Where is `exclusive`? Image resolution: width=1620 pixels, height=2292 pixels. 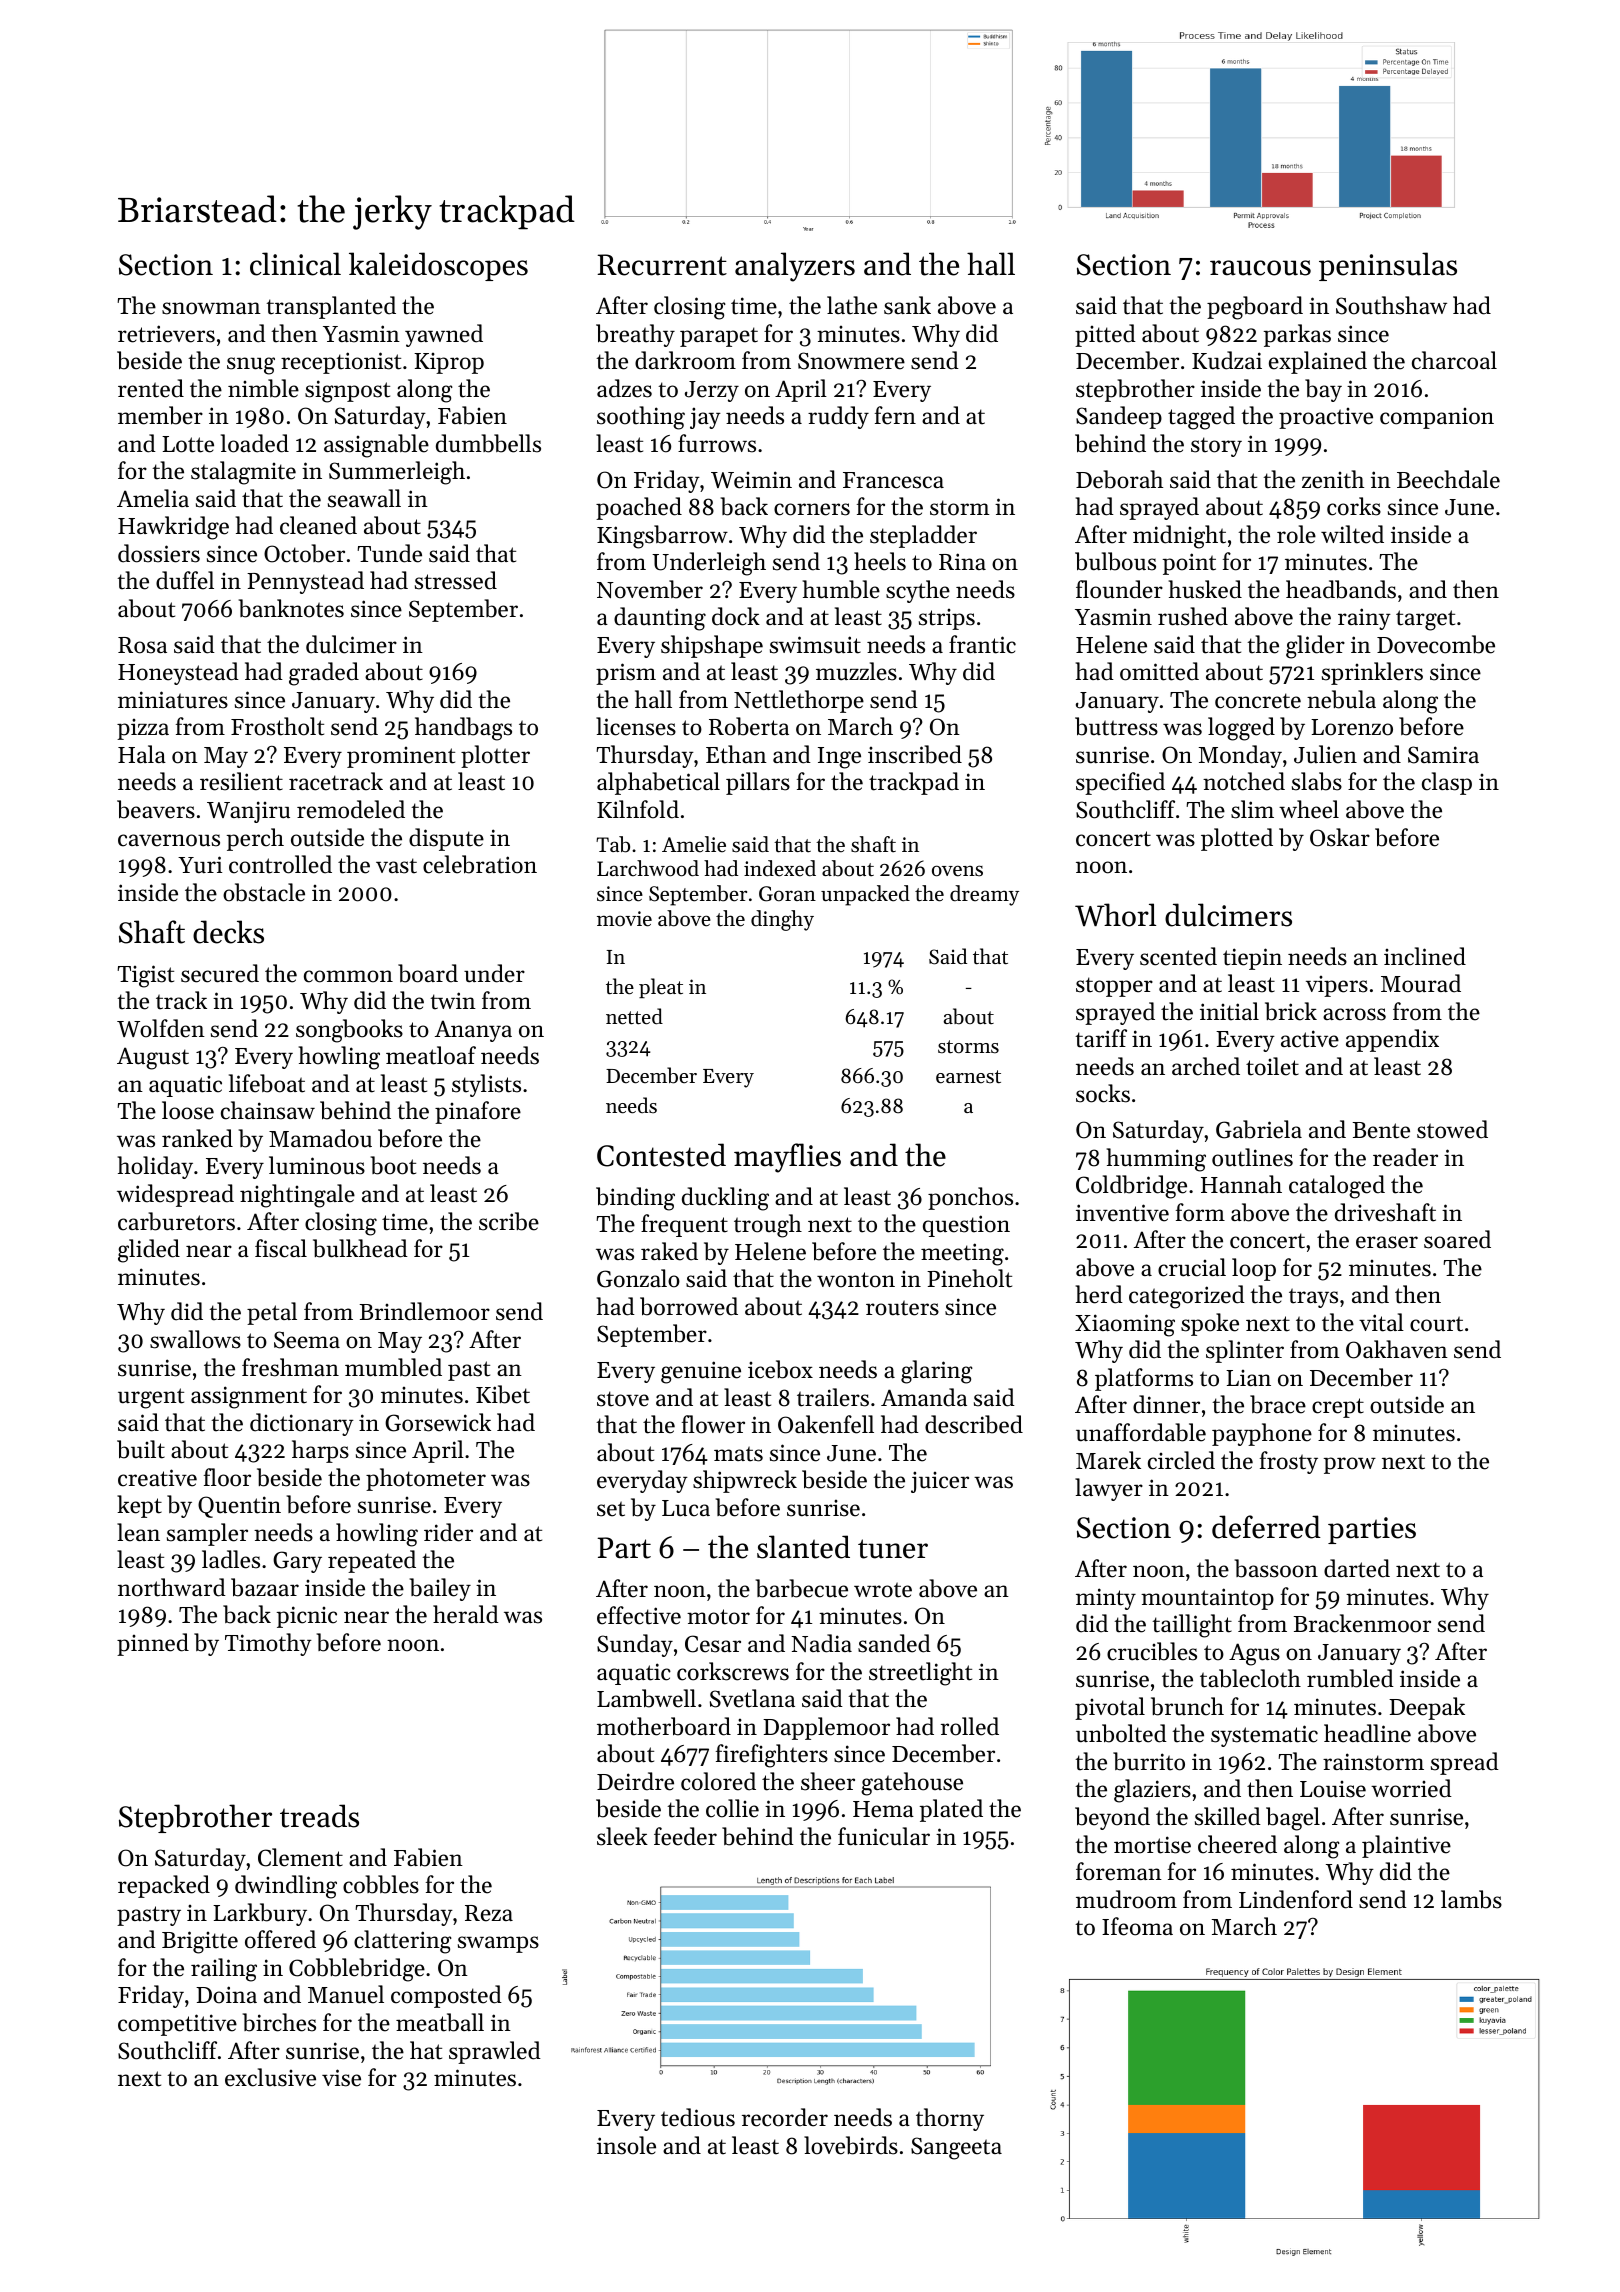 exclusive is located at coordinates (270, 2077).
